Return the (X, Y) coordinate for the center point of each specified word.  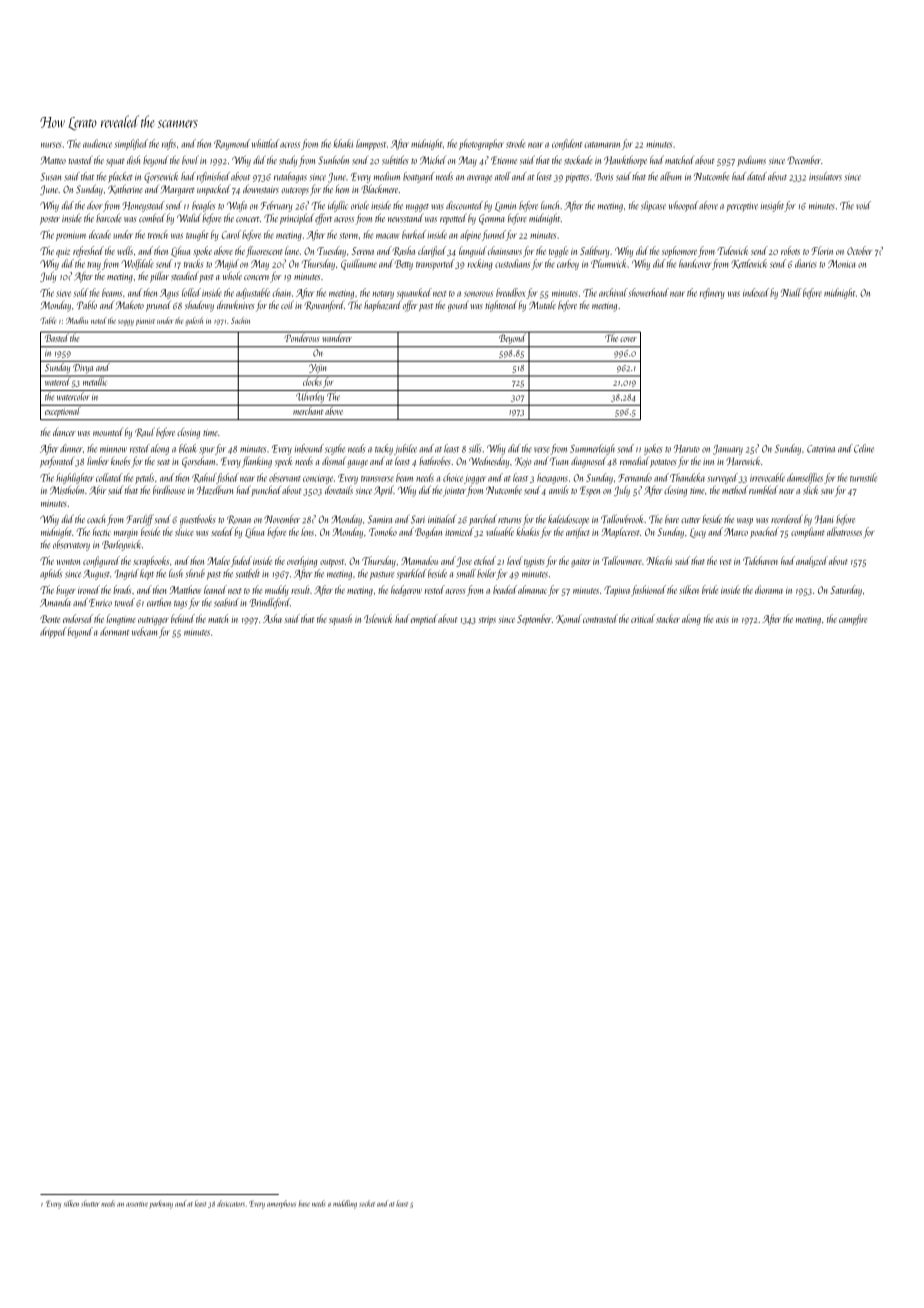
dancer (64, 432)
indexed (756, 292)
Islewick (378, 618)
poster (50, 220)
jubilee (405, 449)
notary (383, 295)
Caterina (821, 449)
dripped (53, 632)
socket (367, 1203)
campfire (853, 619)
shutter (90, 1203)
